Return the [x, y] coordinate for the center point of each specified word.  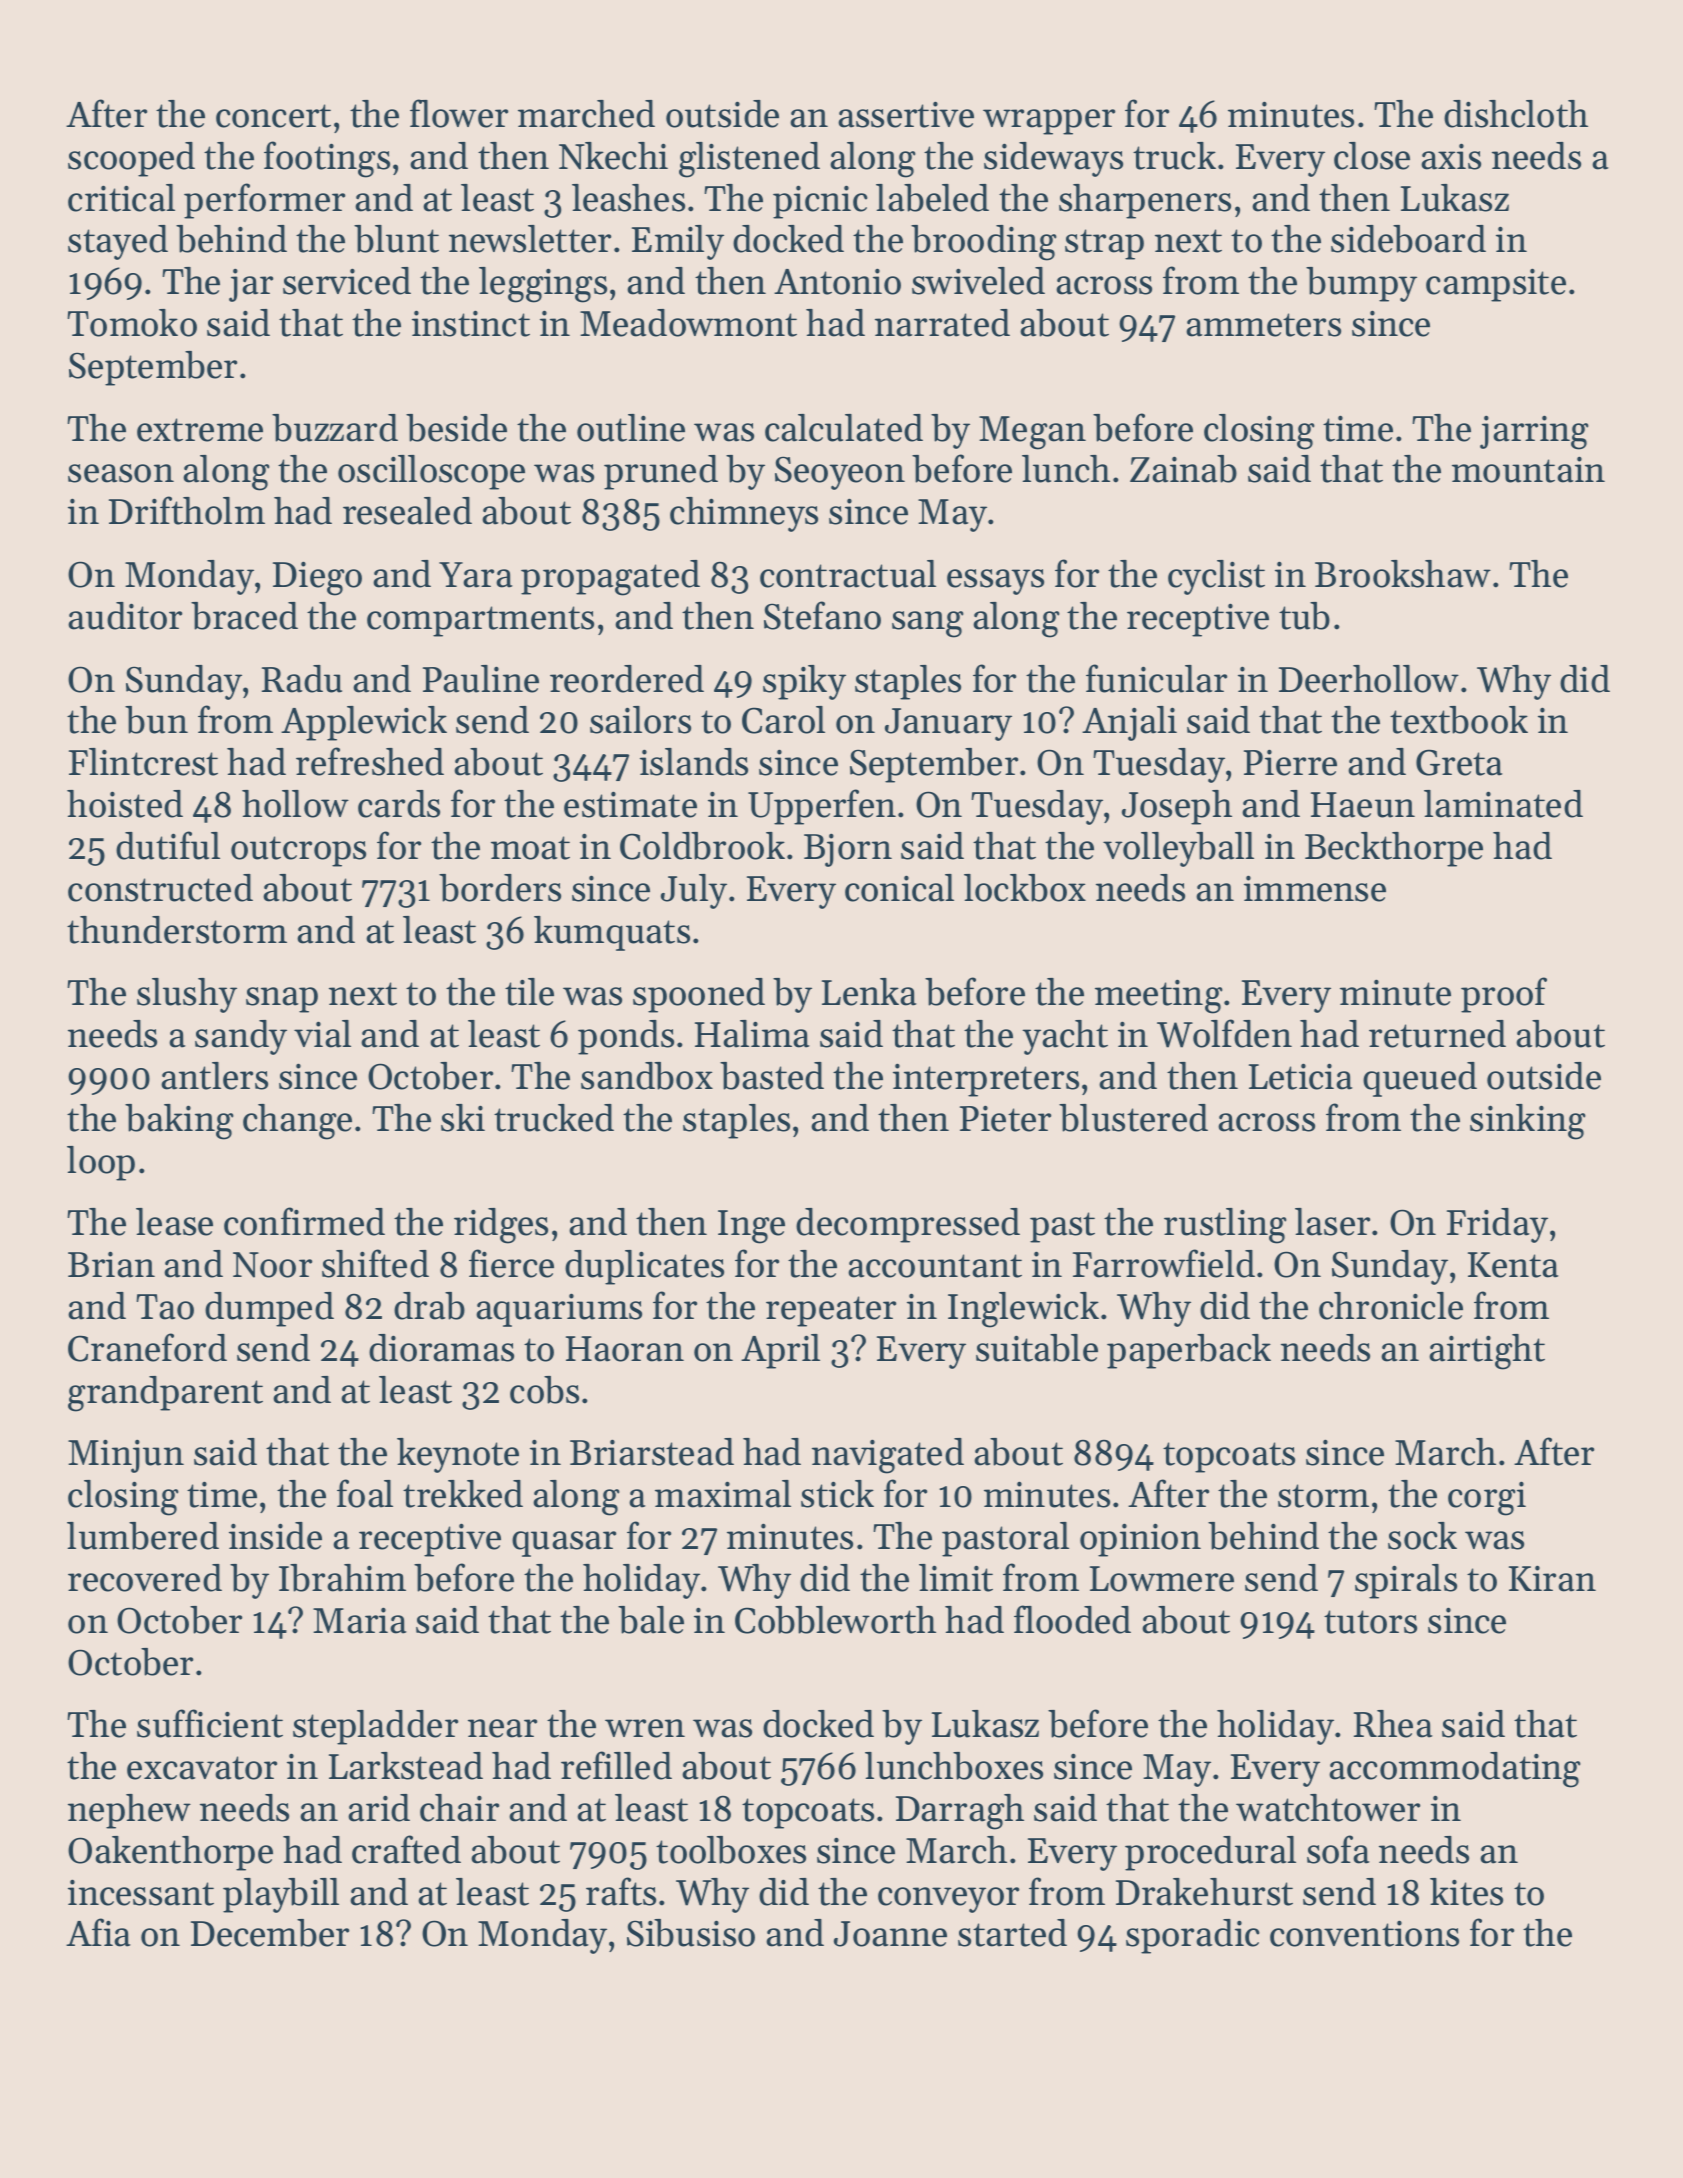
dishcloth [1516, 114]
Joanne [890, 1934]
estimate [630, 804]
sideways [1053, 159]
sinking [1528, 1122]
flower [459, 113]
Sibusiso [691, 1933]
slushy [187, 995]
